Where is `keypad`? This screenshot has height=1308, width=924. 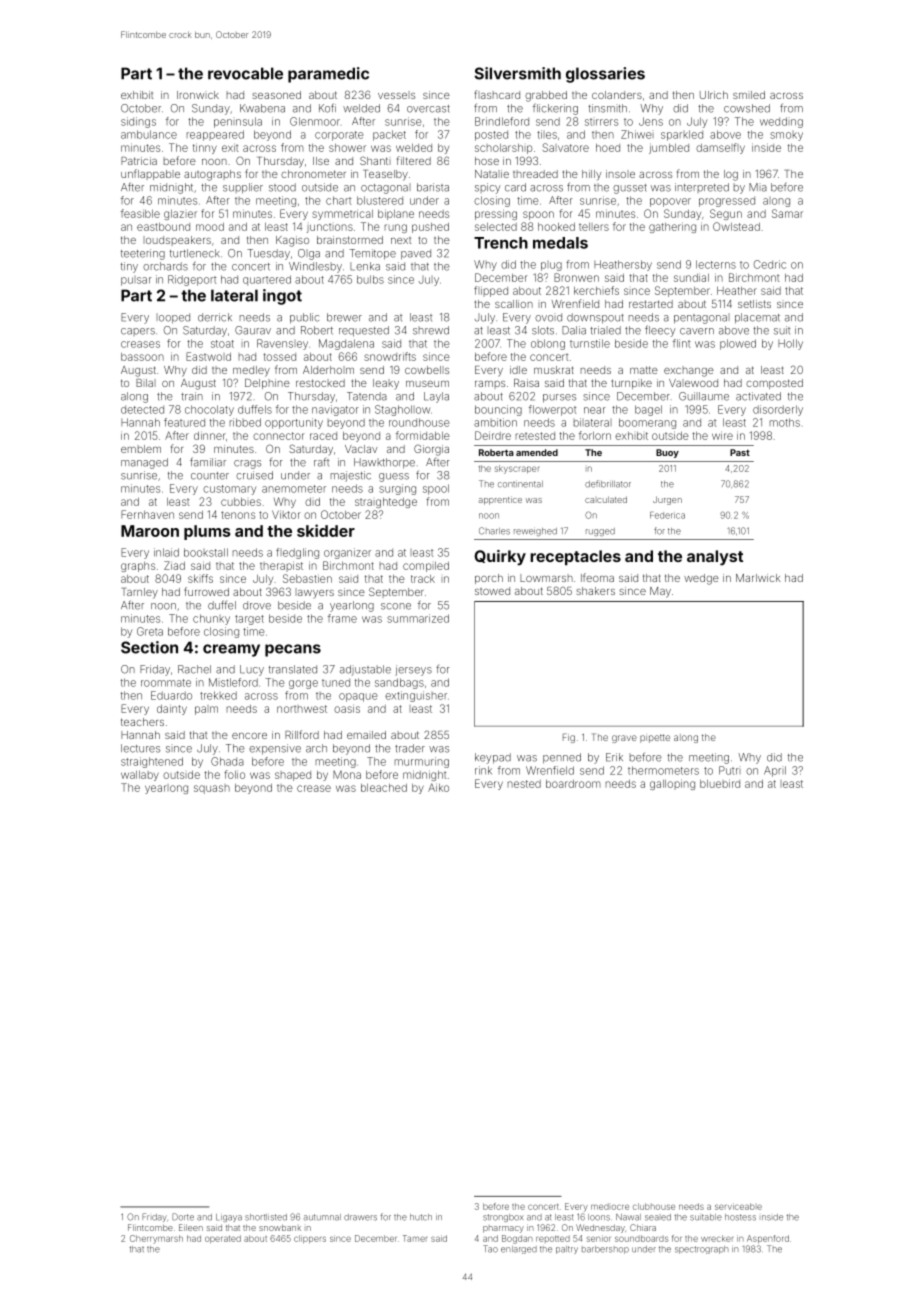 keypad is located at coordinates (493, 758).
